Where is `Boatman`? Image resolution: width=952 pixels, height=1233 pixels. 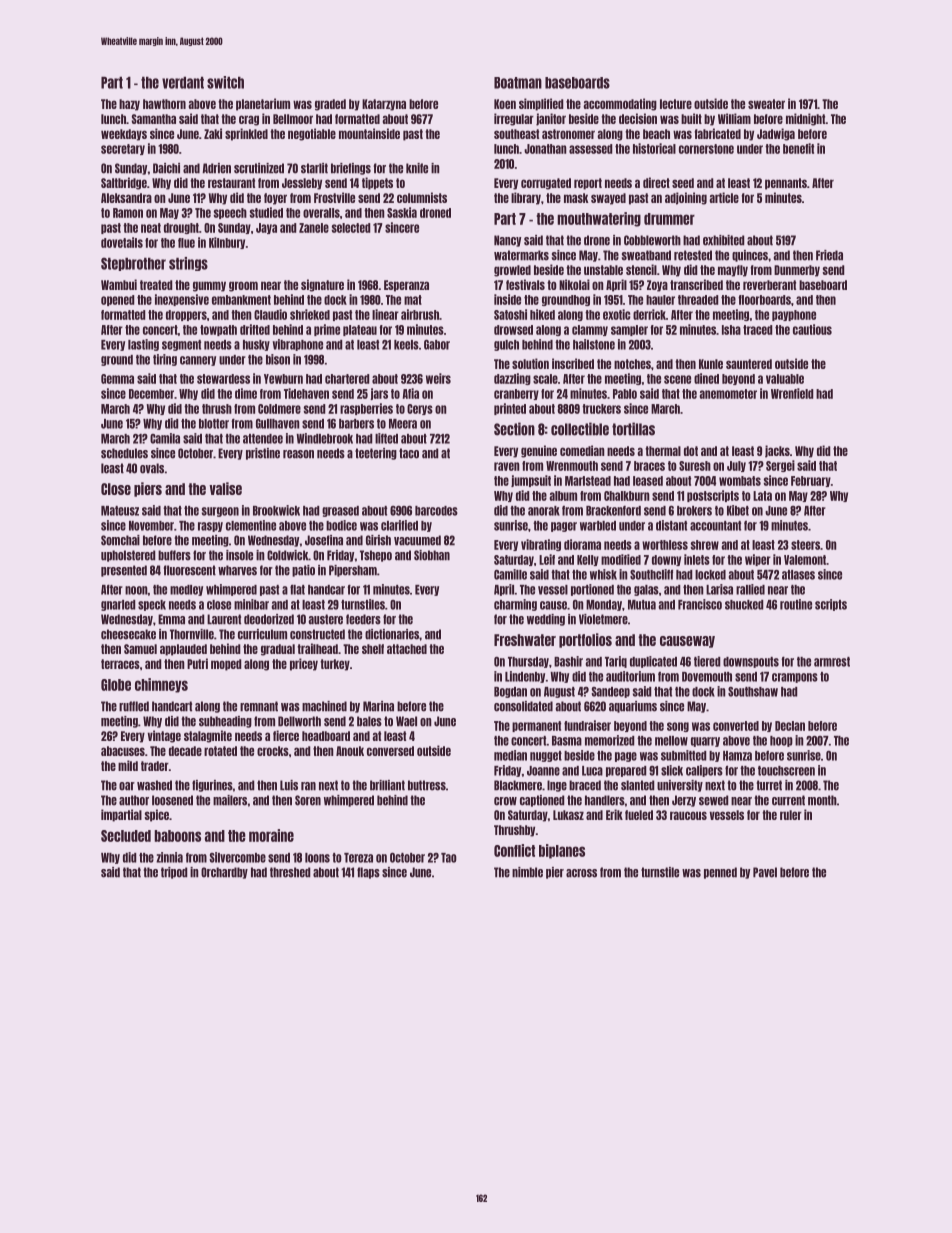
Boatman is located at coordinates (518, 83).
